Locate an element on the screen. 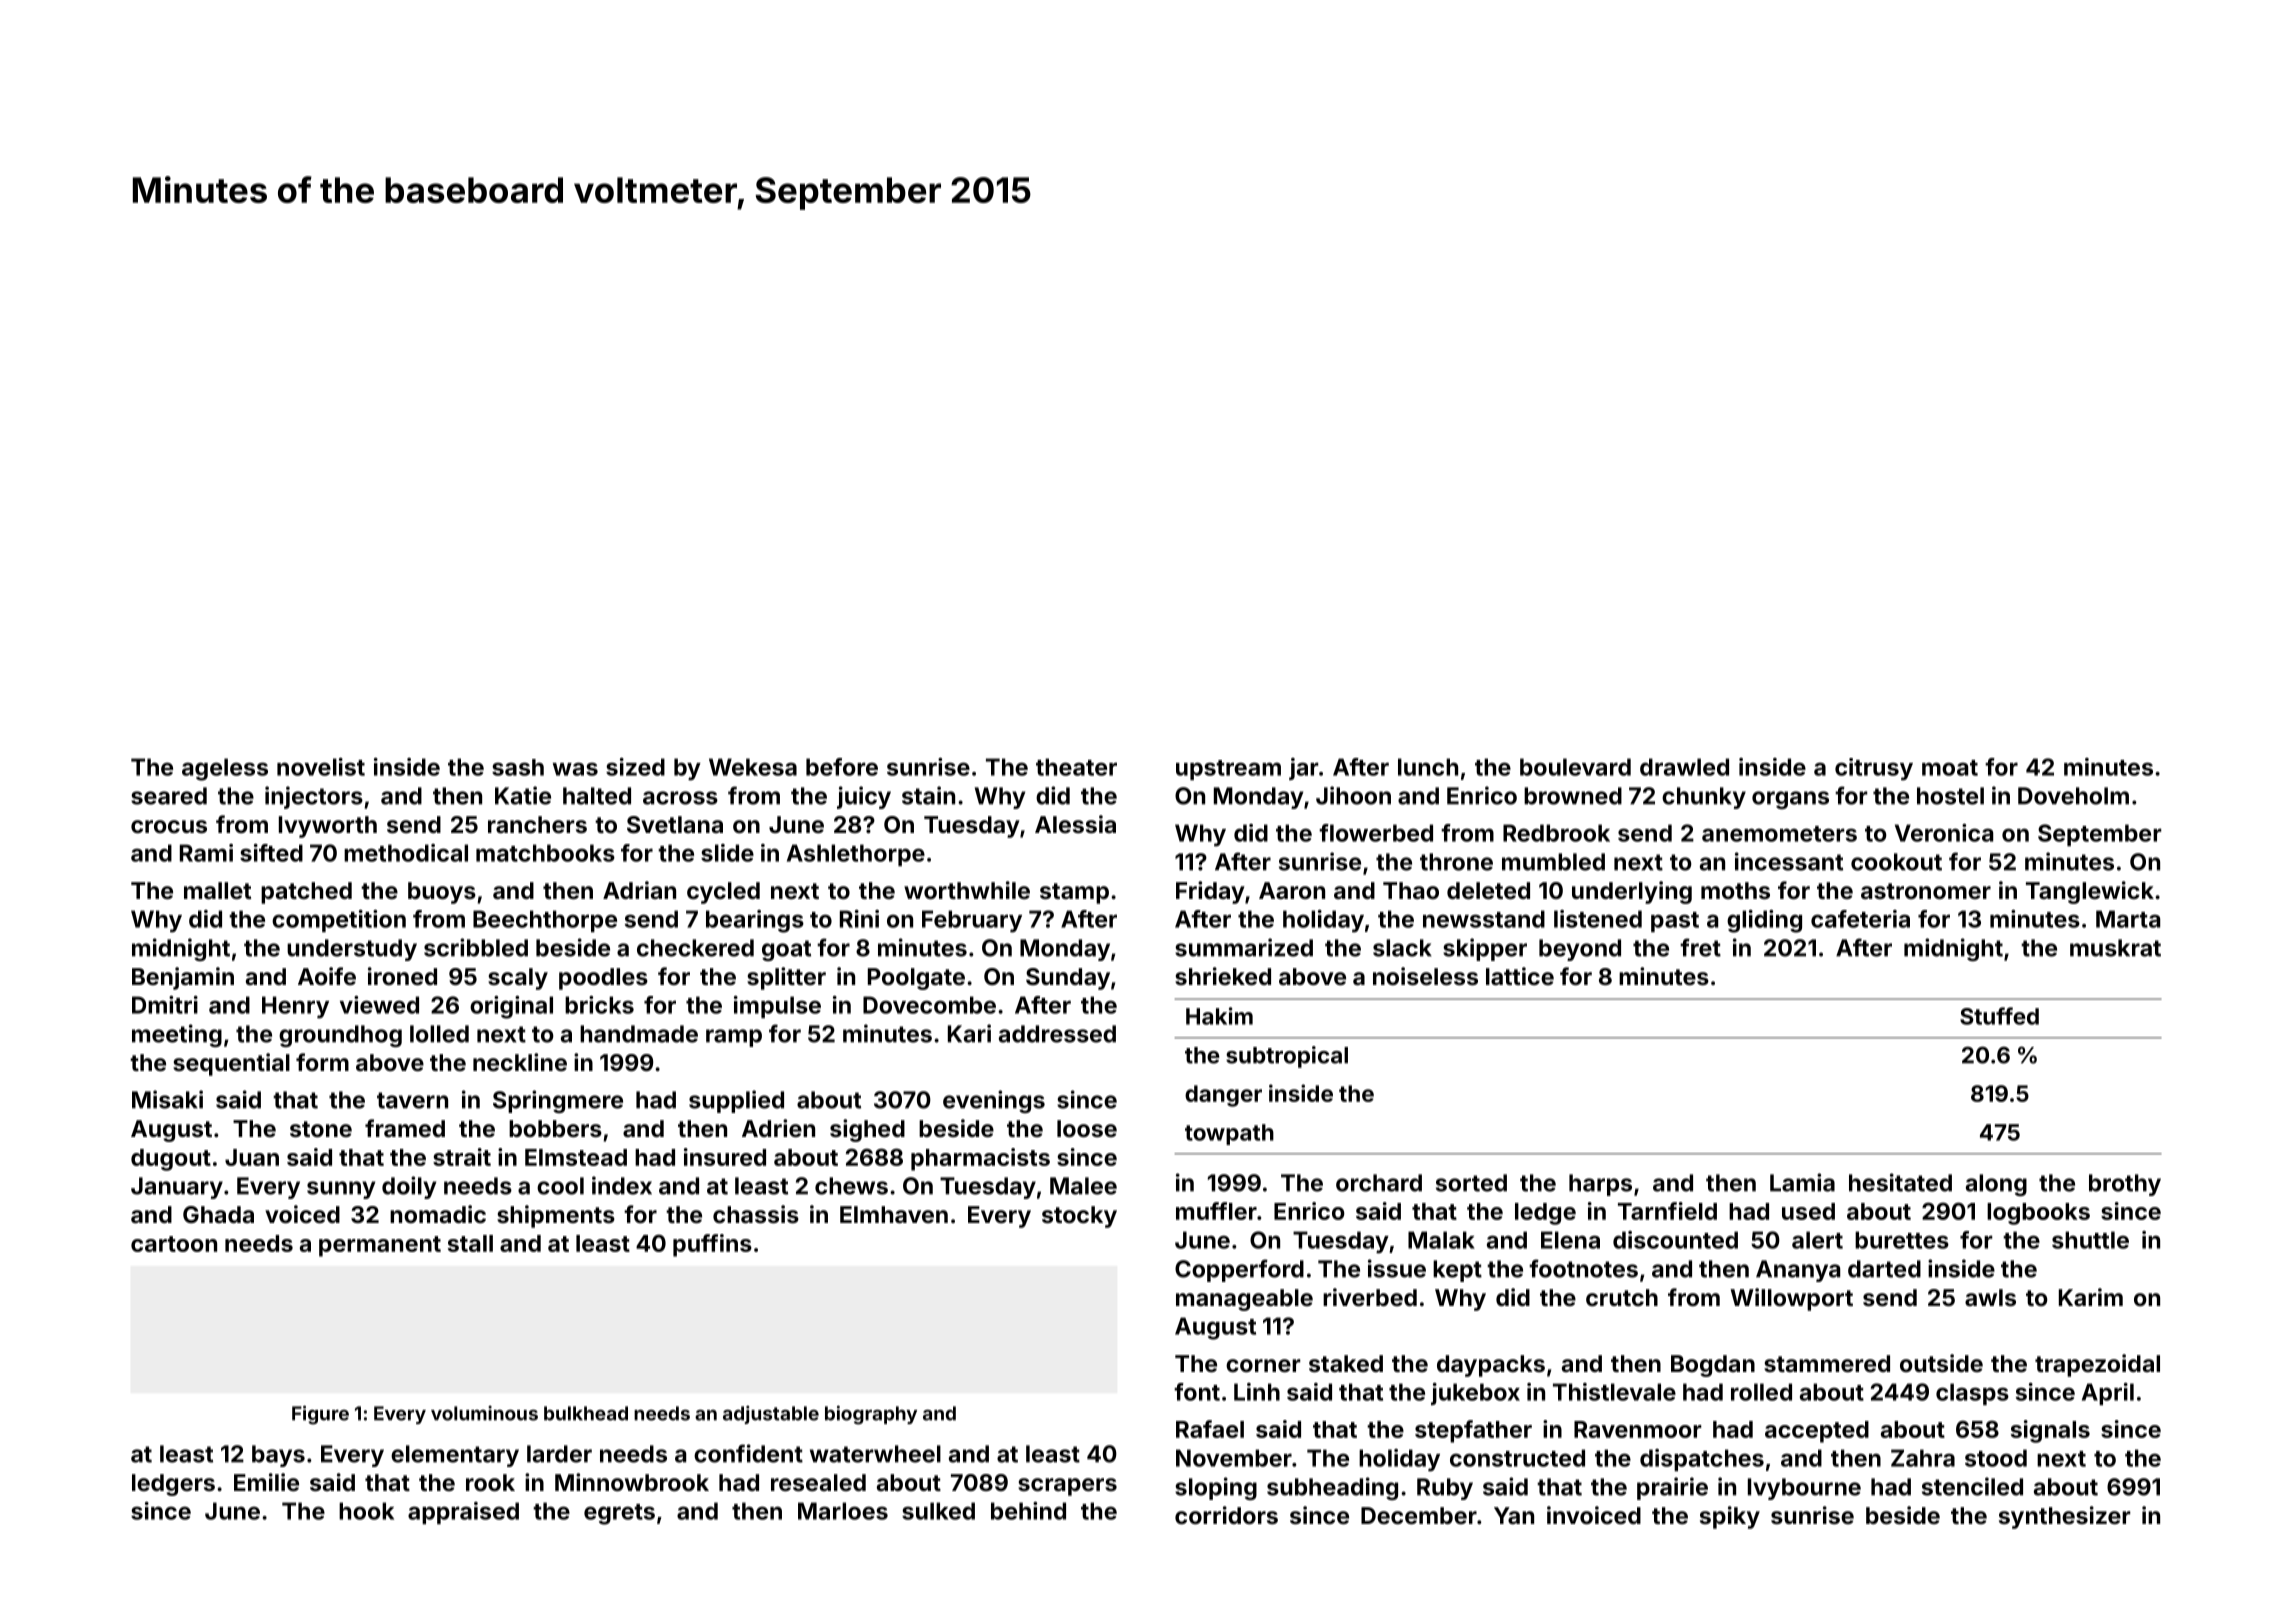 The width and height of the screenshot is (2292, 1620). Stuffed is located at coordinates (1999, 1016).
